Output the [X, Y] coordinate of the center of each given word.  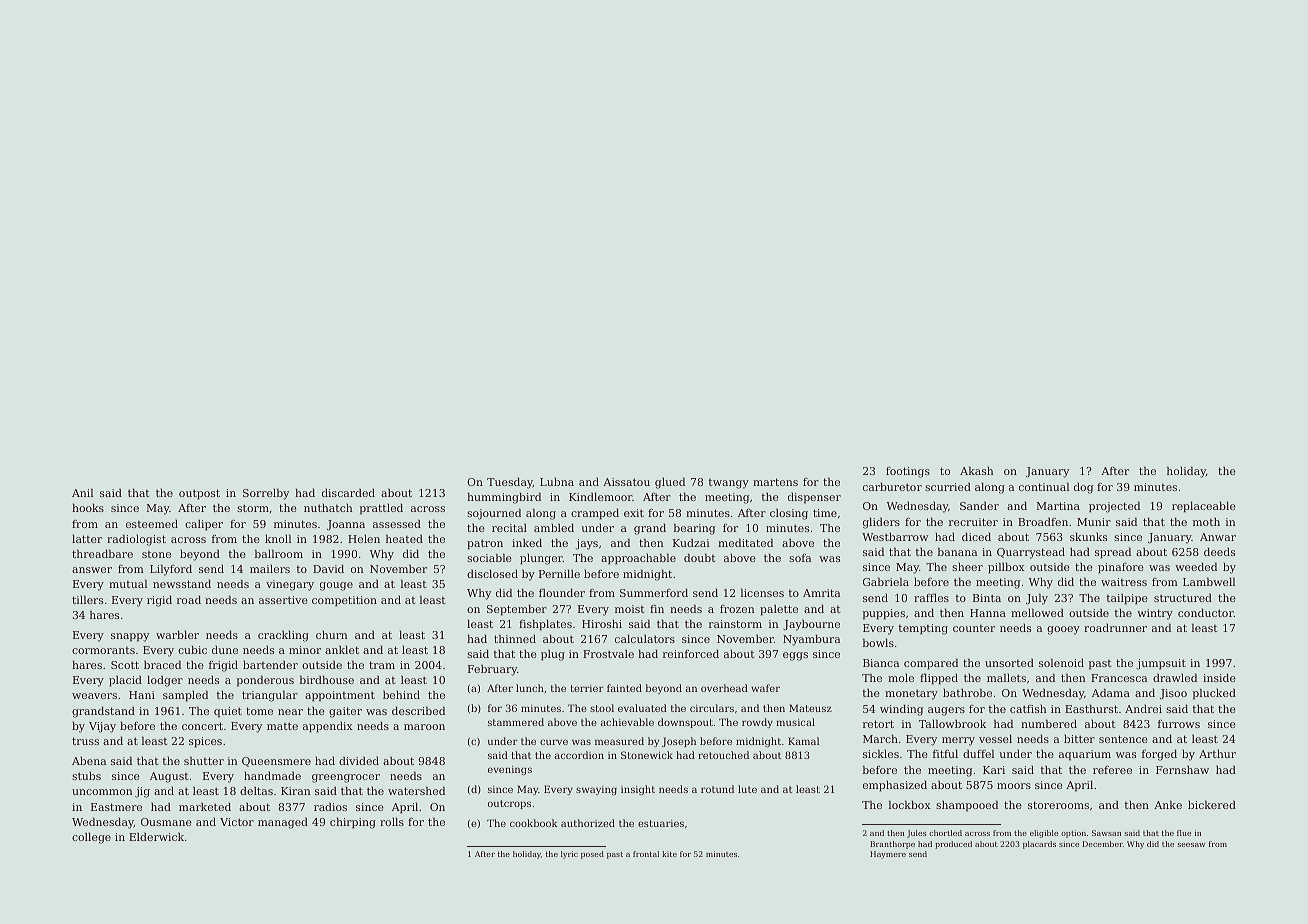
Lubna [557, 482]
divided [359, 760]
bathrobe [967, 692]
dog [1083, 488]
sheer [967, 566]
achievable [627, 722]
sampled [185, 696]
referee [1112, 770]
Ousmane [166, 822]
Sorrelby [266, 494]
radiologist [136, 540]
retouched [723, 755]
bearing [694, 529]
